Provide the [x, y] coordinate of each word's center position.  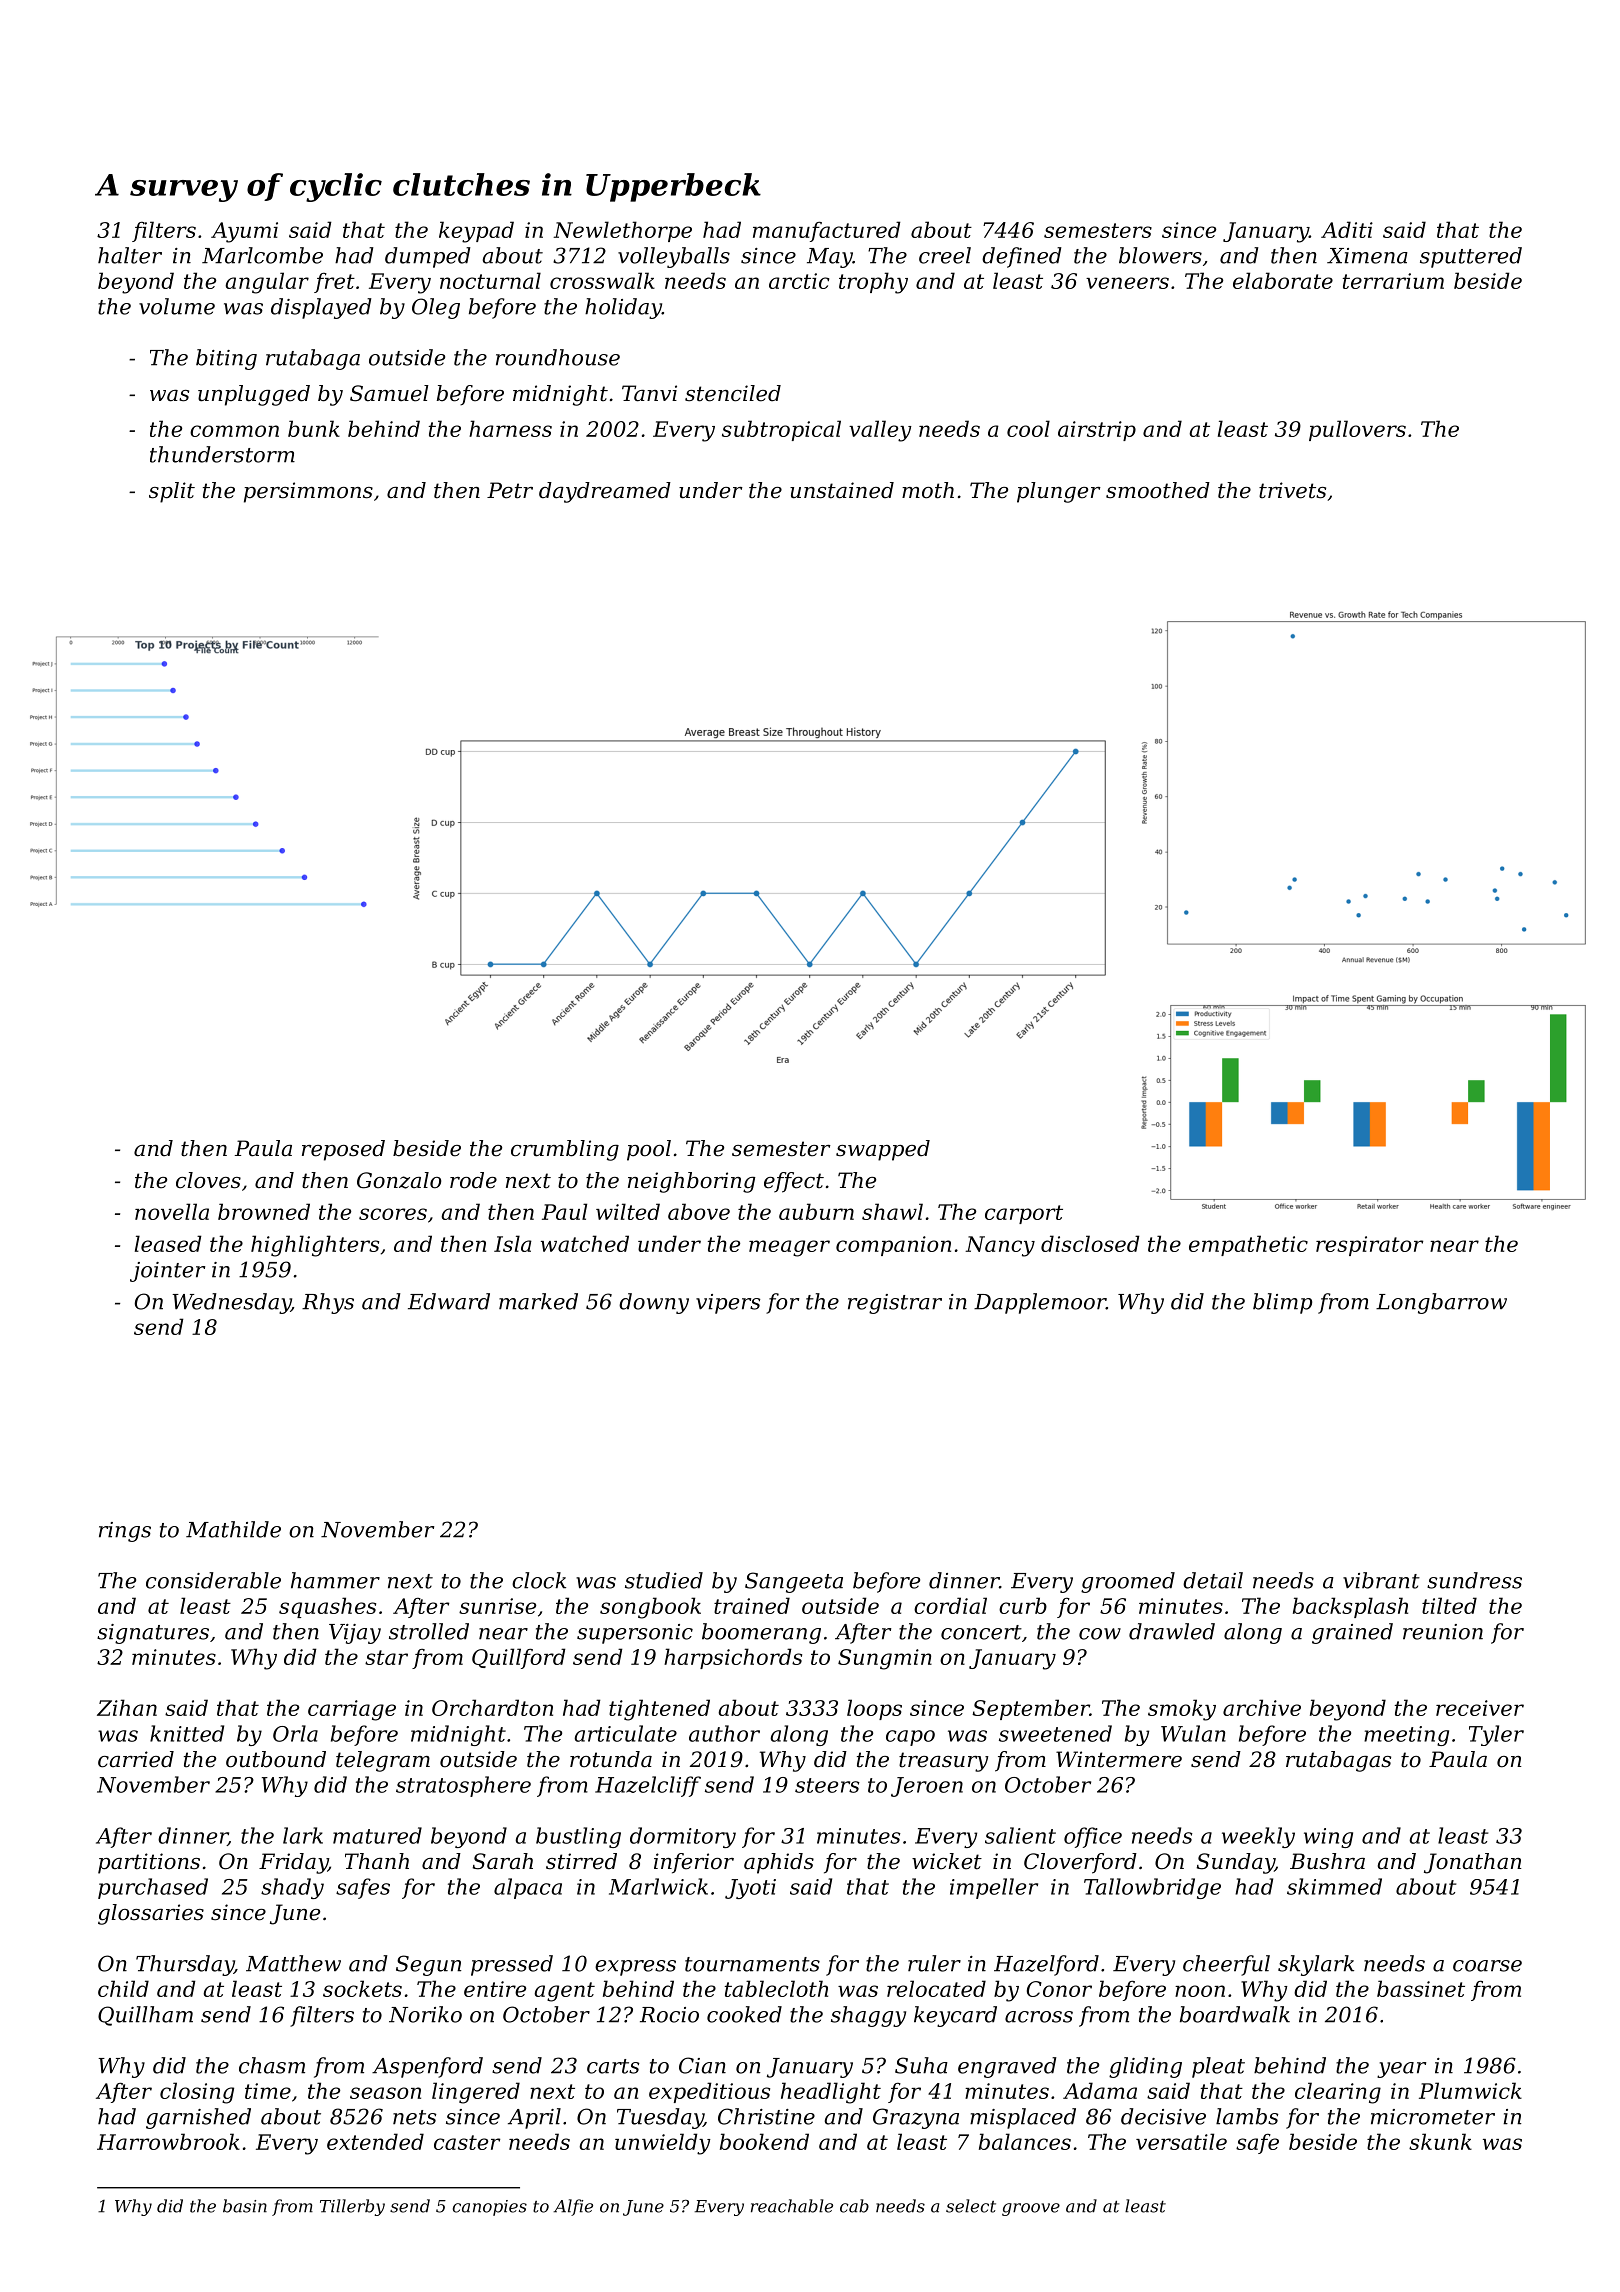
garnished [198, 2118]
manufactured [827, 231]
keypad [476, 232]
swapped [883, 1150]
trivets [1292, 490]
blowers [1160, 255]
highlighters [315, 1246]
